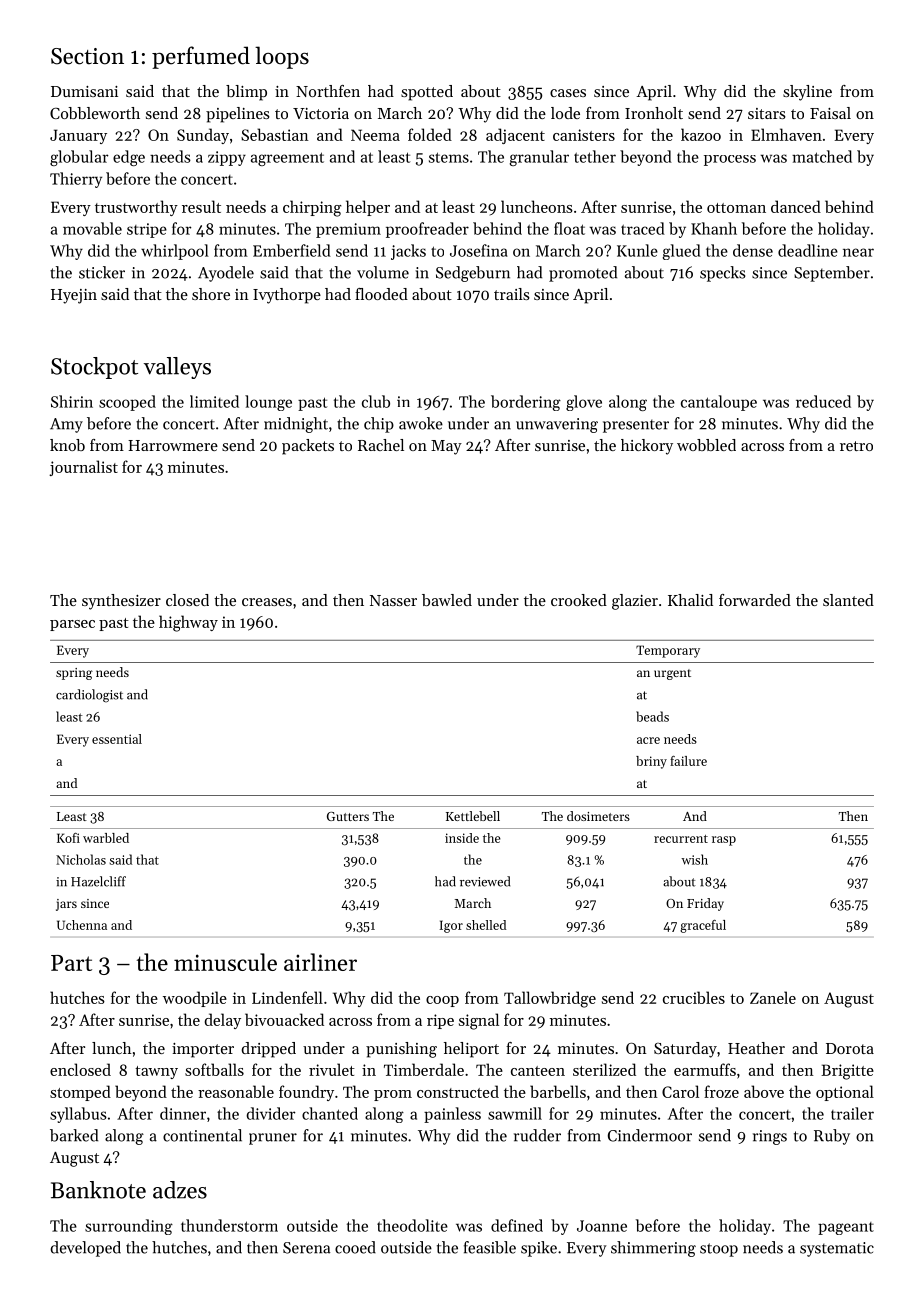 This document has height=1308, width=924. I want to click on synthesizer, so click(121, 602).
